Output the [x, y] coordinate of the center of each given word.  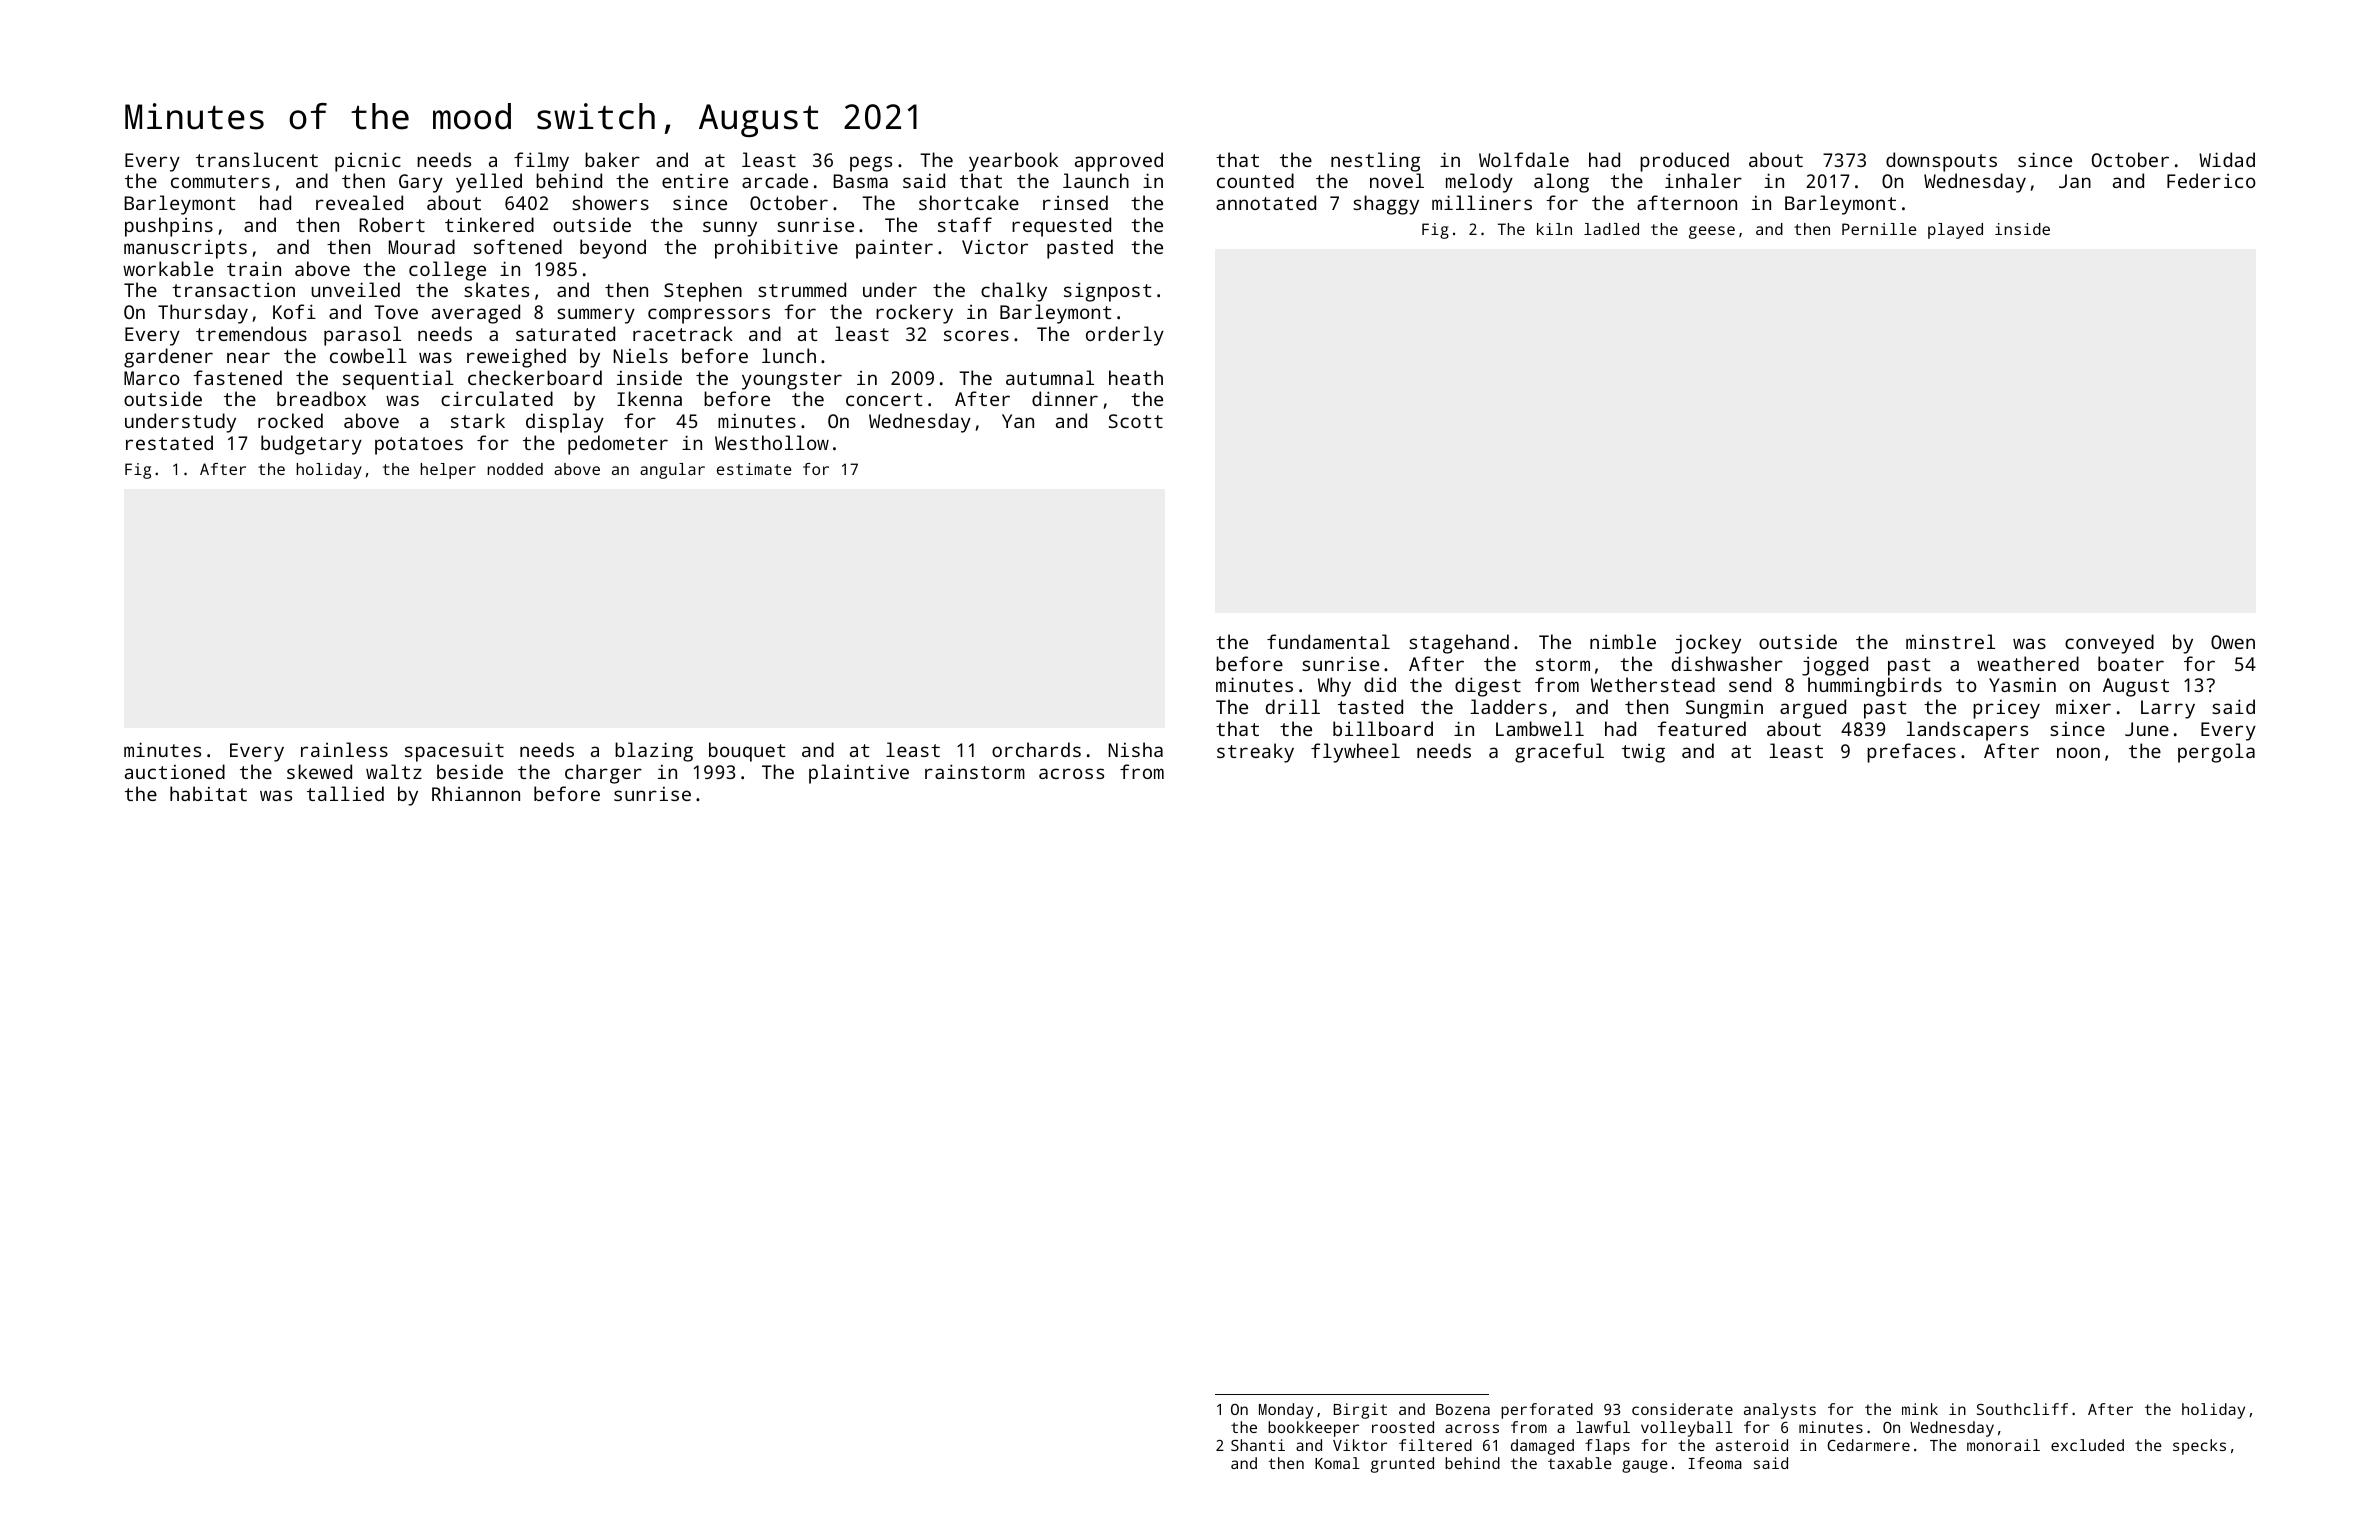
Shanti [1258, 1445]
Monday [1286, 1411]
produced [1684, 162]
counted [1255, 180]
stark [478, 420]
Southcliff [2022, 1409]
